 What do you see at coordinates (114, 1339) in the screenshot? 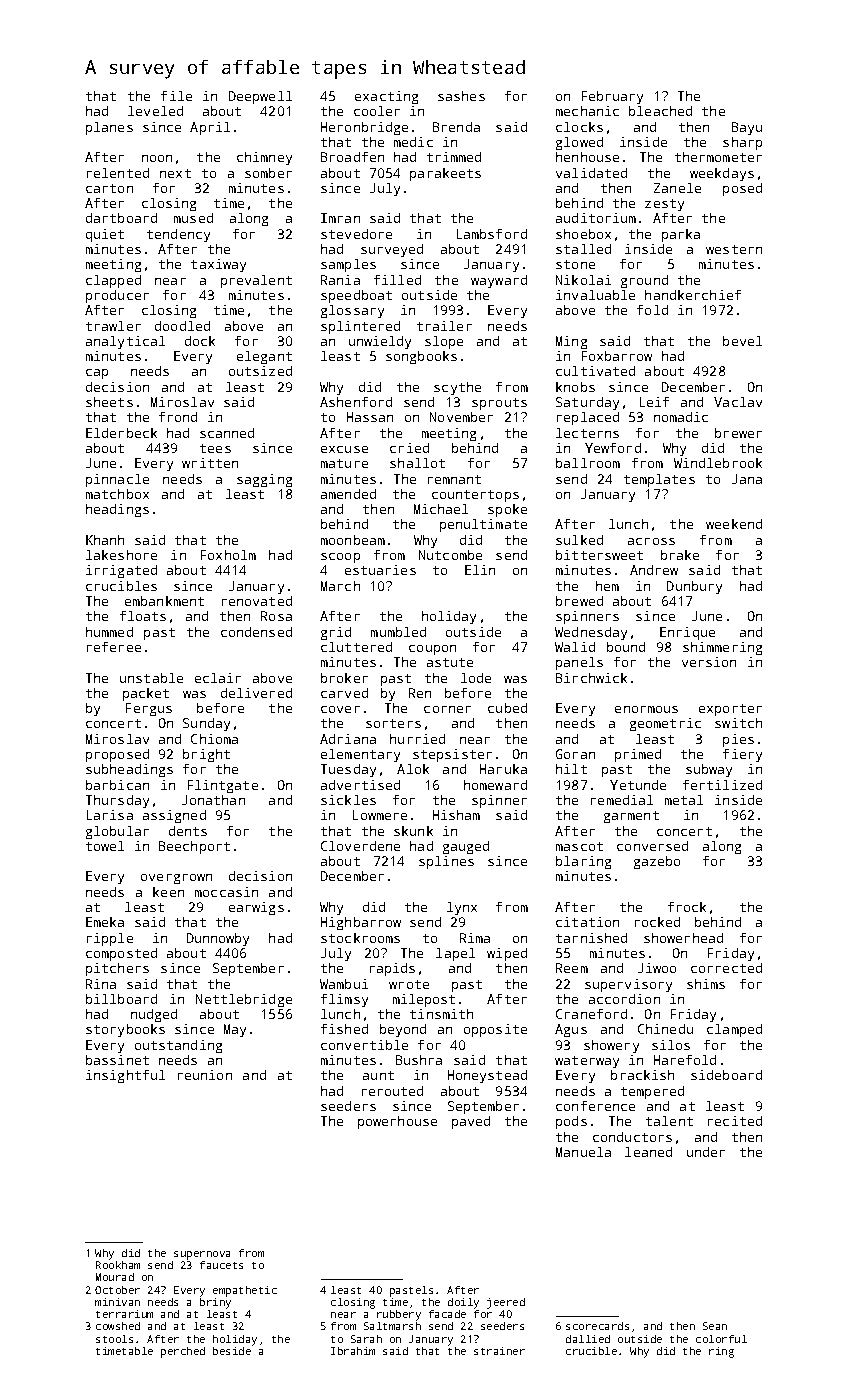
I see `stools` at bounding box center [114, 1339].
